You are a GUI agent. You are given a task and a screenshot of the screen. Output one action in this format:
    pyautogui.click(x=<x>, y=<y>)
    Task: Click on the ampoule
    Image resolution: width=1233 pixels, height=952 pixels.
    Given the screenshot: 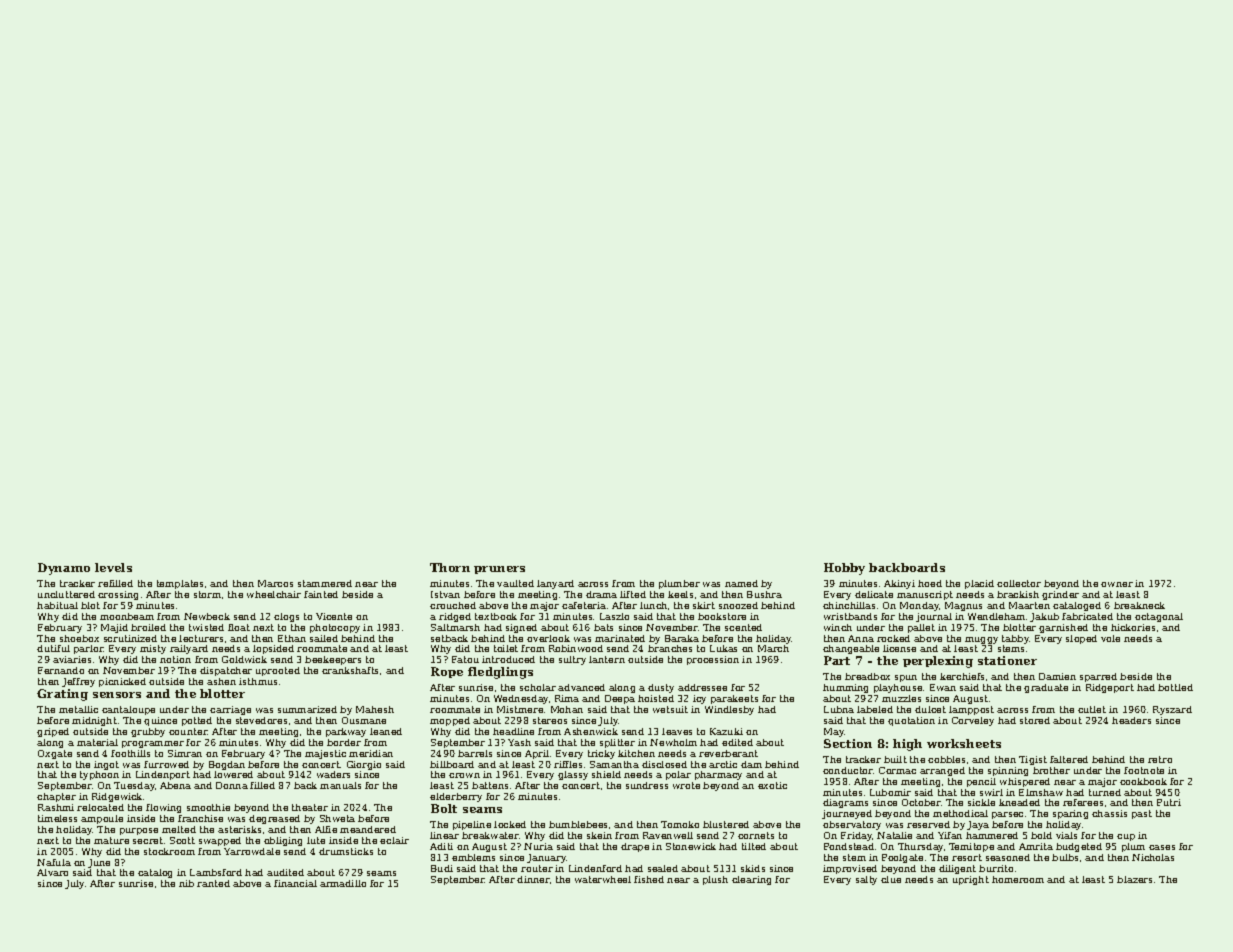 What is the action you would take?
    pyautogui.click(x=102, y=819)
